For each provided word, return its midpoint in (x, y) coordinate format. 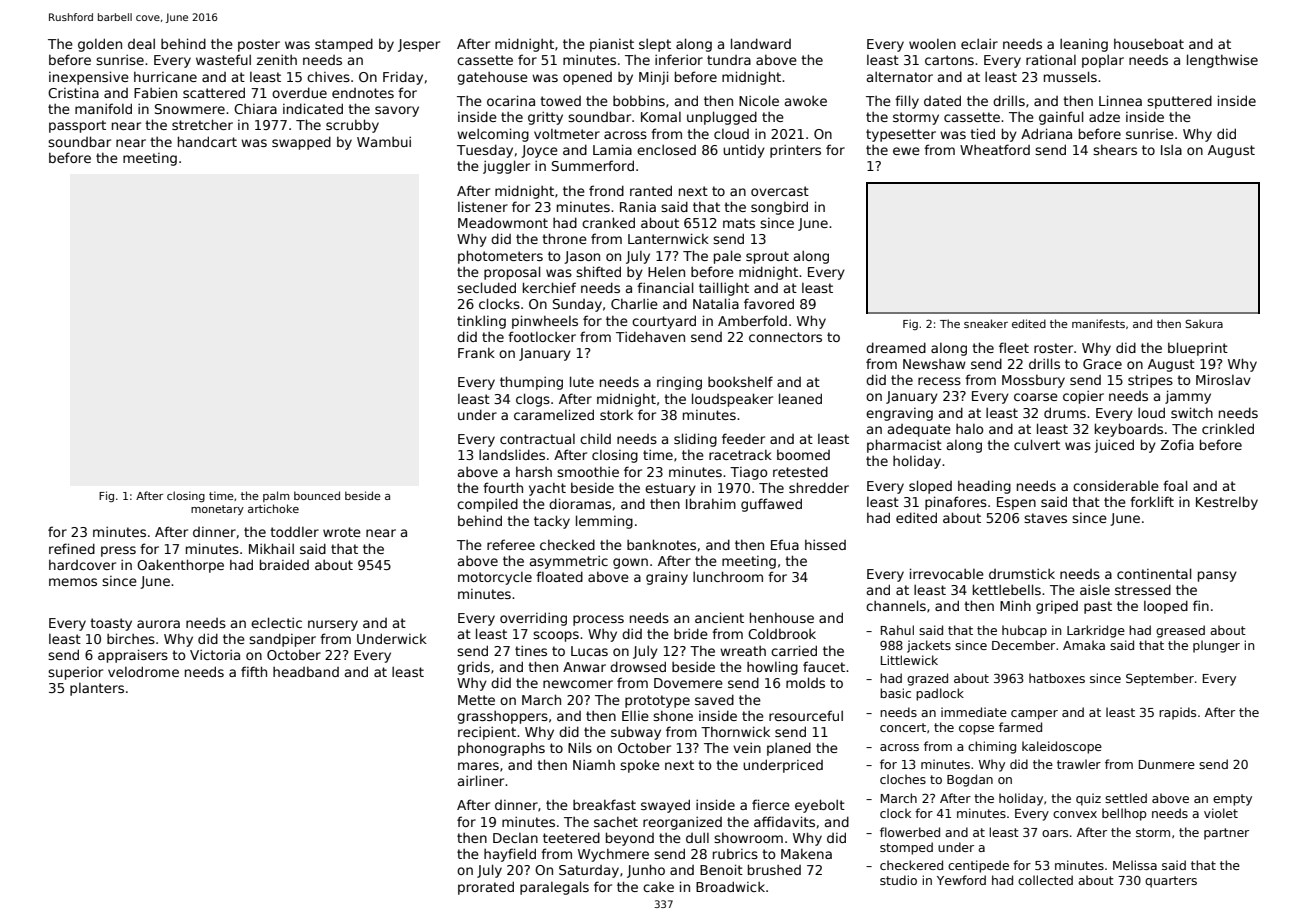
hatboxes (1057, 678)
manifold (103, 108)
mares (478, 766)
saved (714, 699)
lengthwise (1222, 61)
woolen (932, 44)
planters (97, 689)
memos (73, 582)
